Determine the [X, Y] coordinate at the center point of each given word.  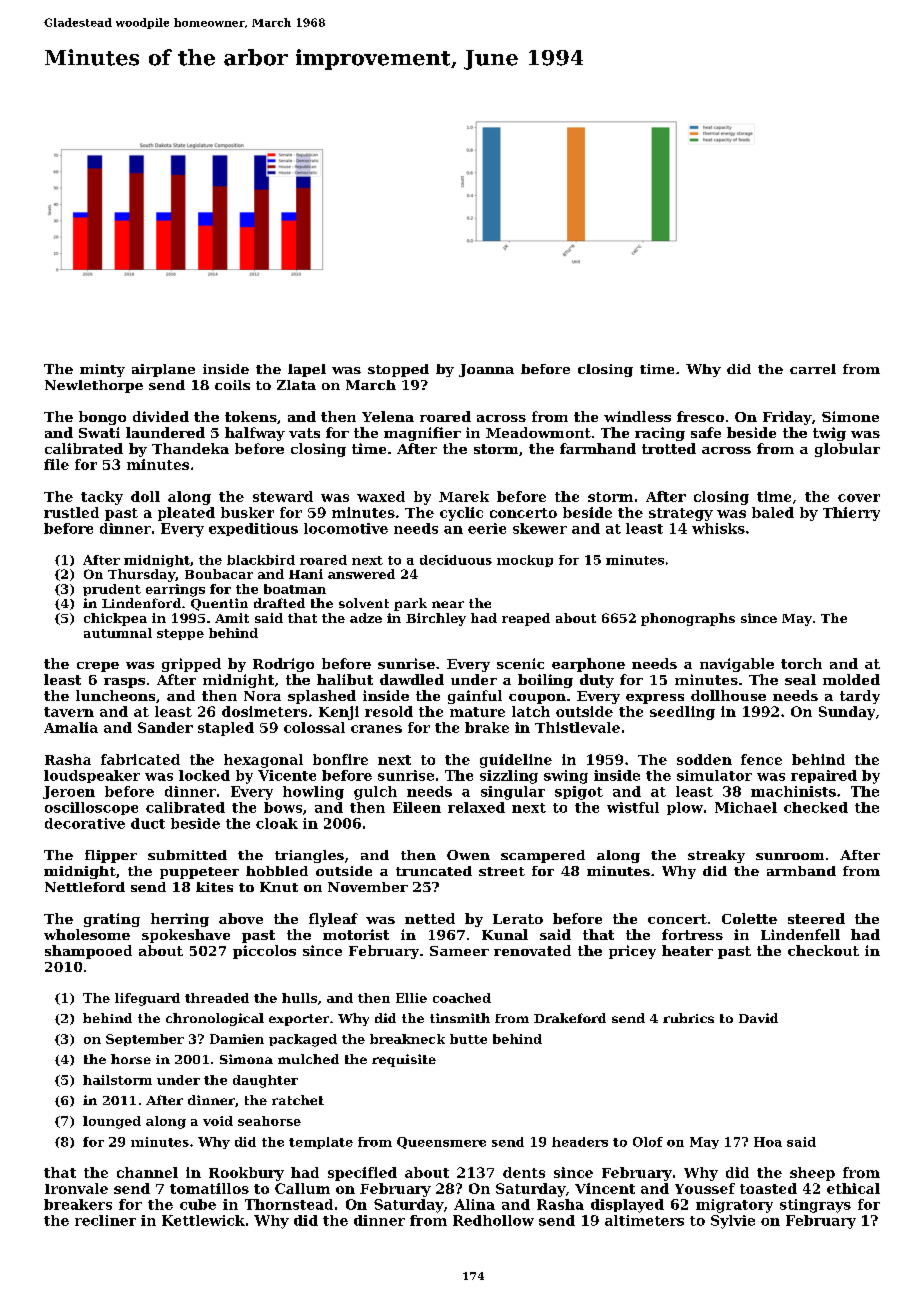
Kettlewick [203, 1220]
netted [430, 918]
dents [524, 1172]
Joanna [486, 370]
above [241, 918]
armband [801, 871]
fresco [700, 416]
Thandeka [190, 448]
